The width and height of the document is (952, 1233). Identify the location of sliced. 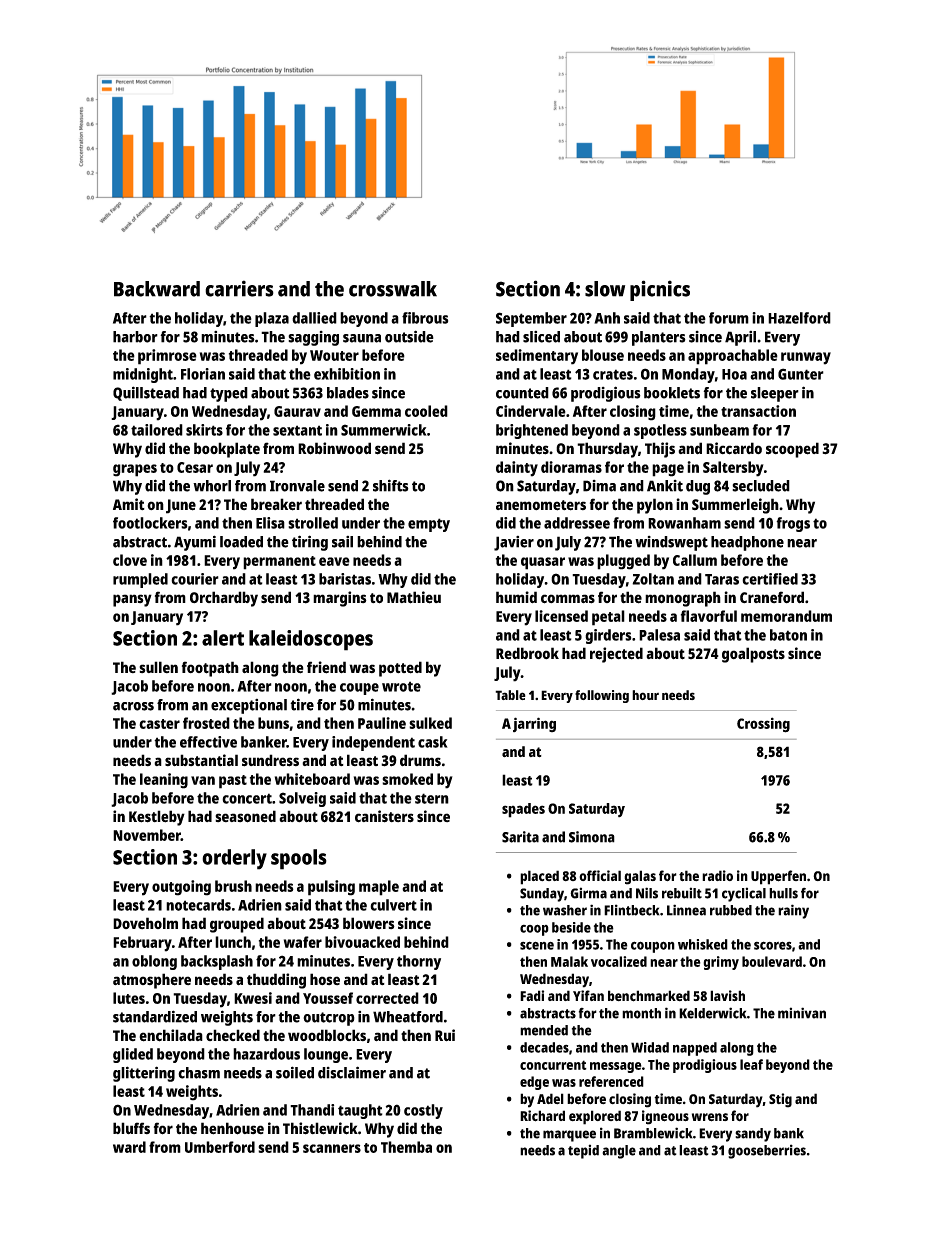
(541, 337).
